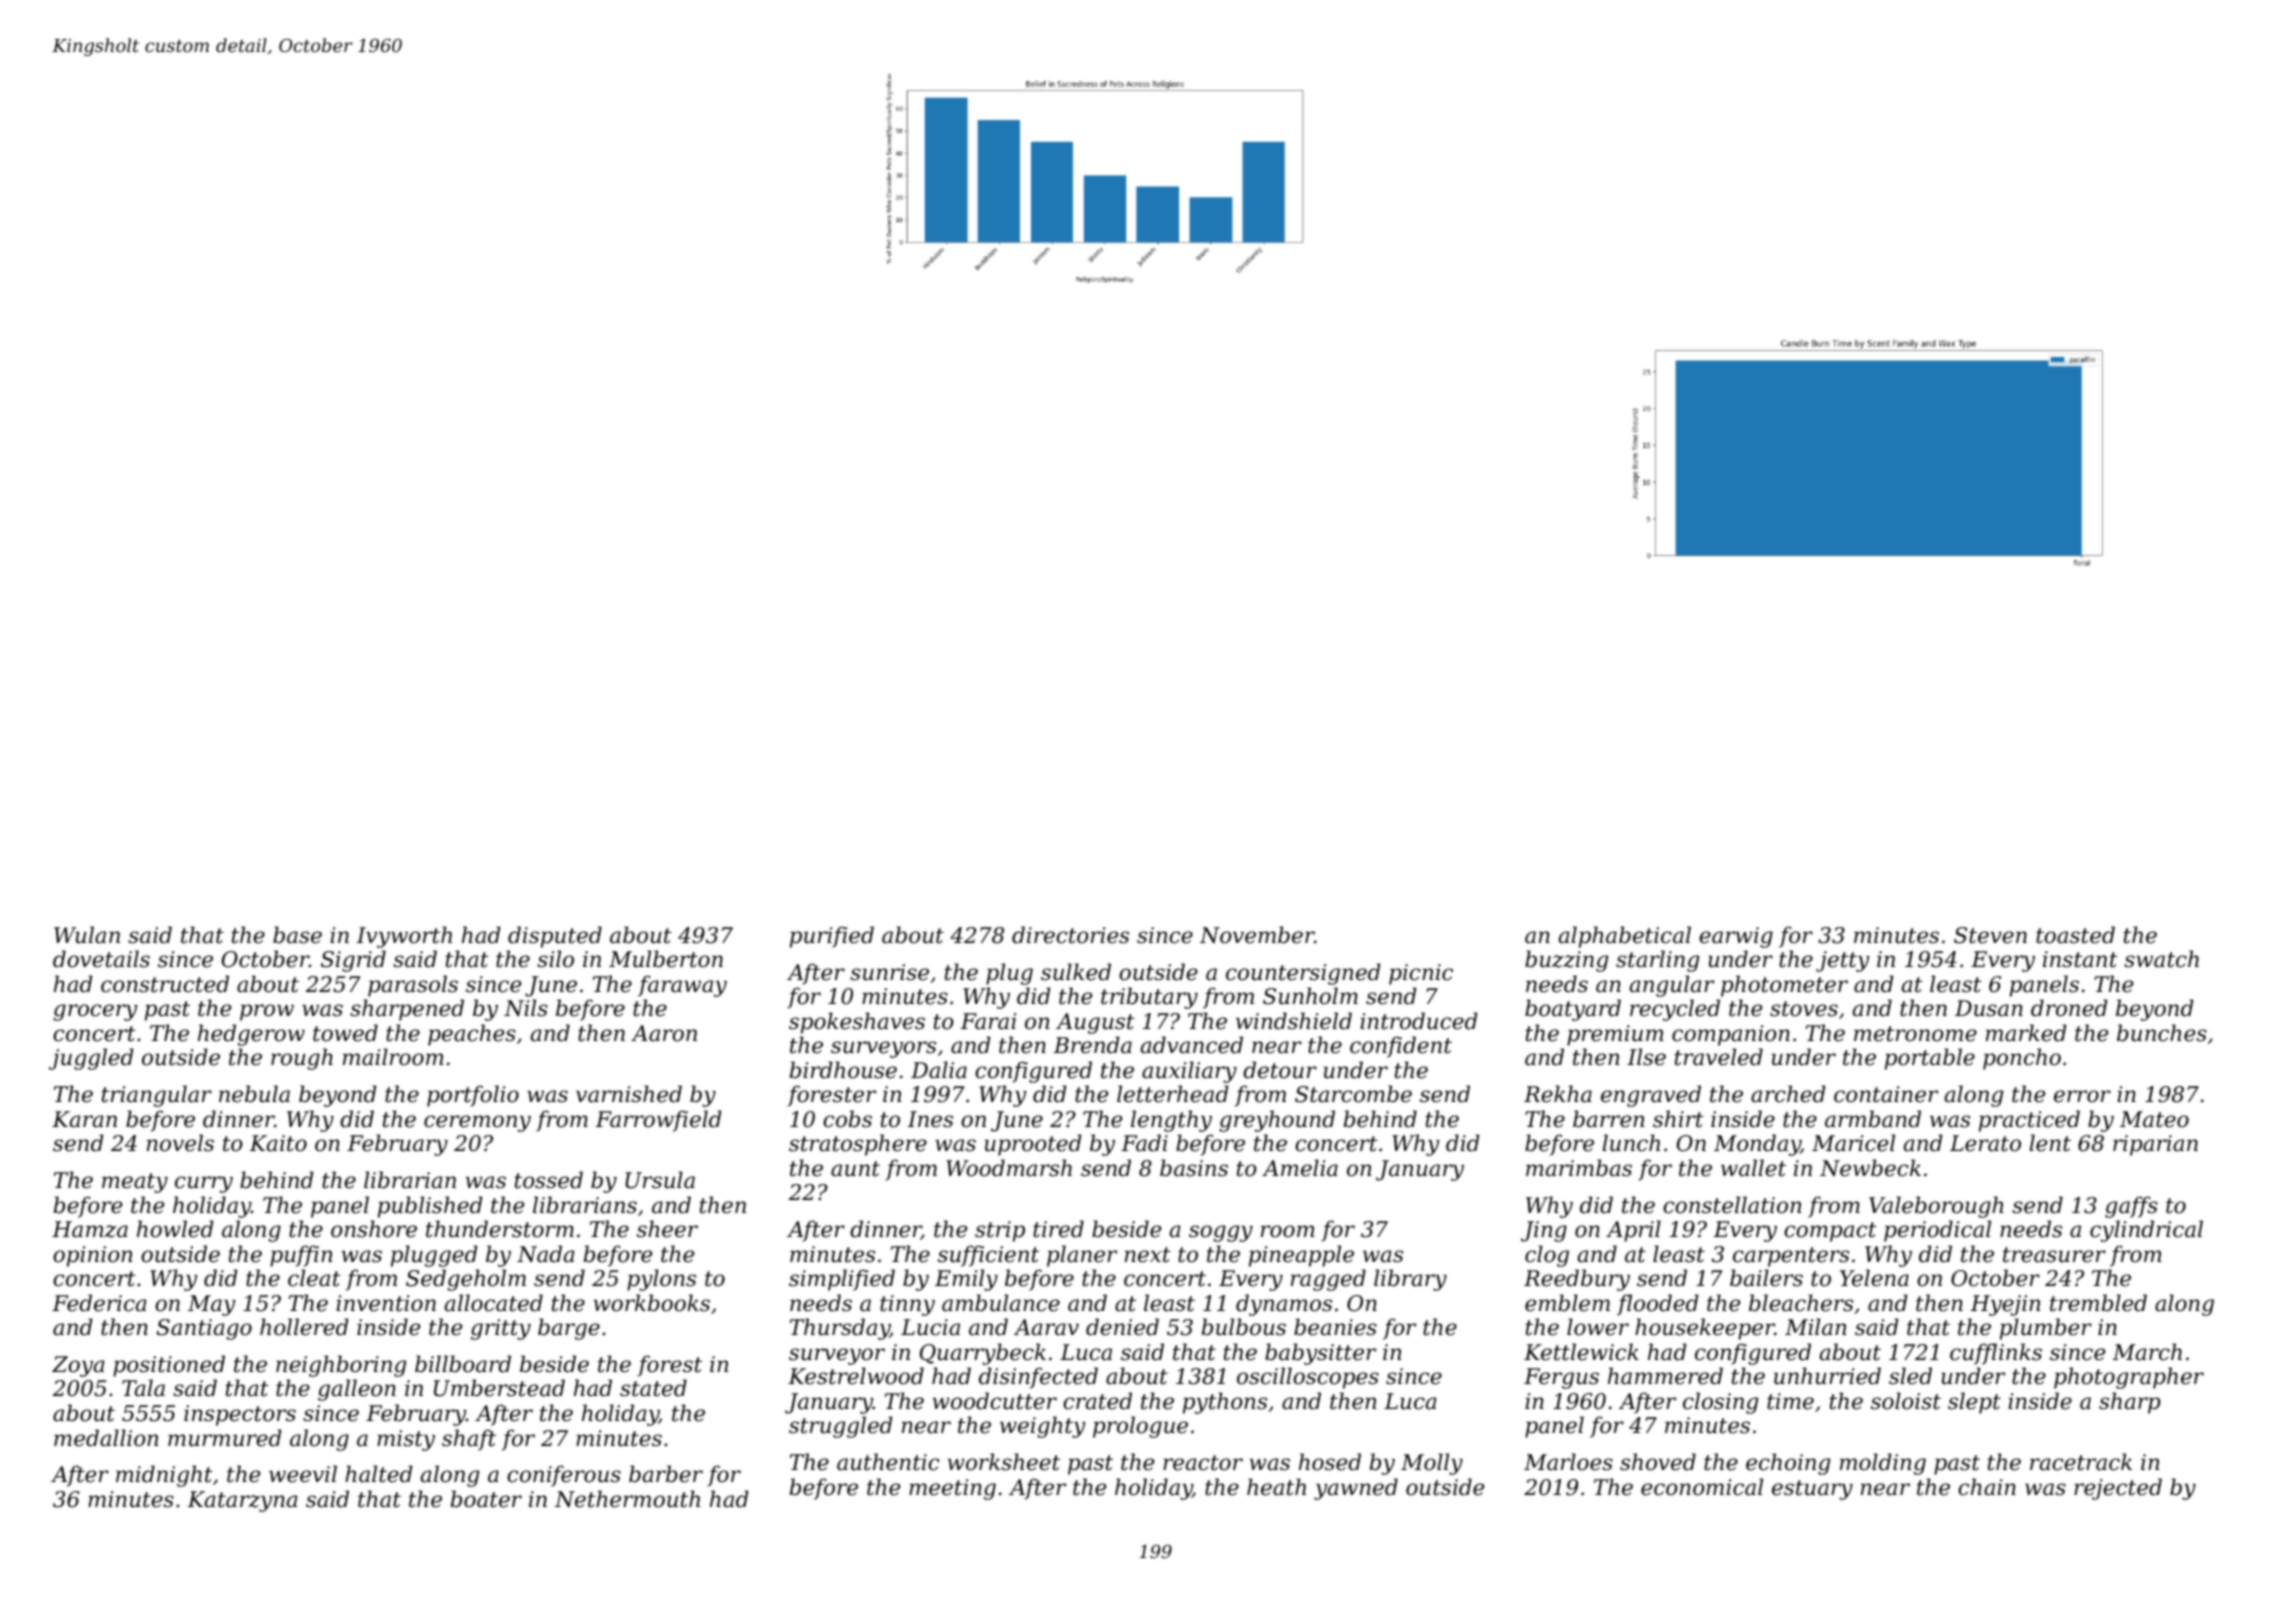  I want to click on traveled, so click(1719, 1057).
